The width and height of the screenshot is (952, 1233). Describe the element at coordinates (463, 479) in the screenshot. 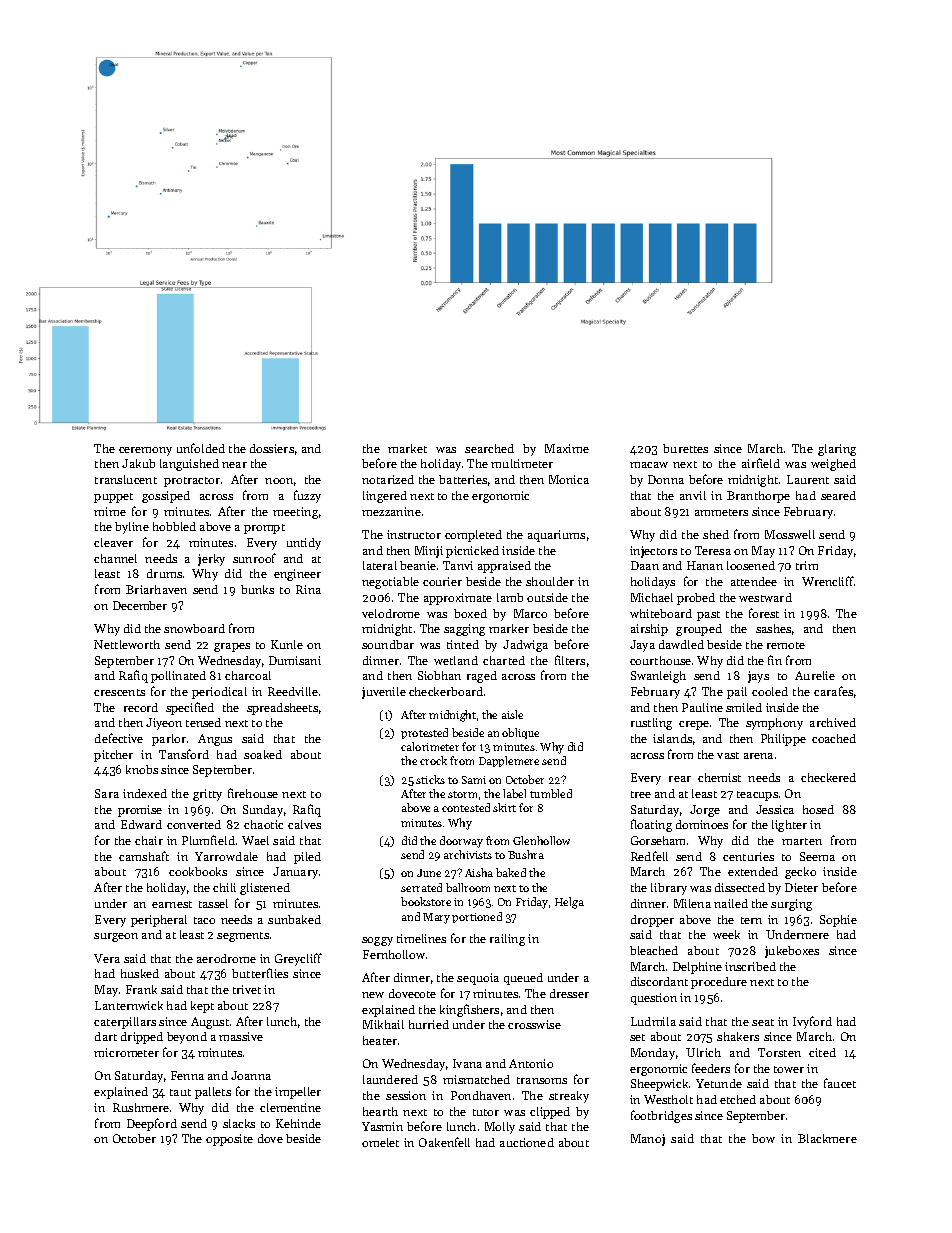

I see `batteries` at that location.
